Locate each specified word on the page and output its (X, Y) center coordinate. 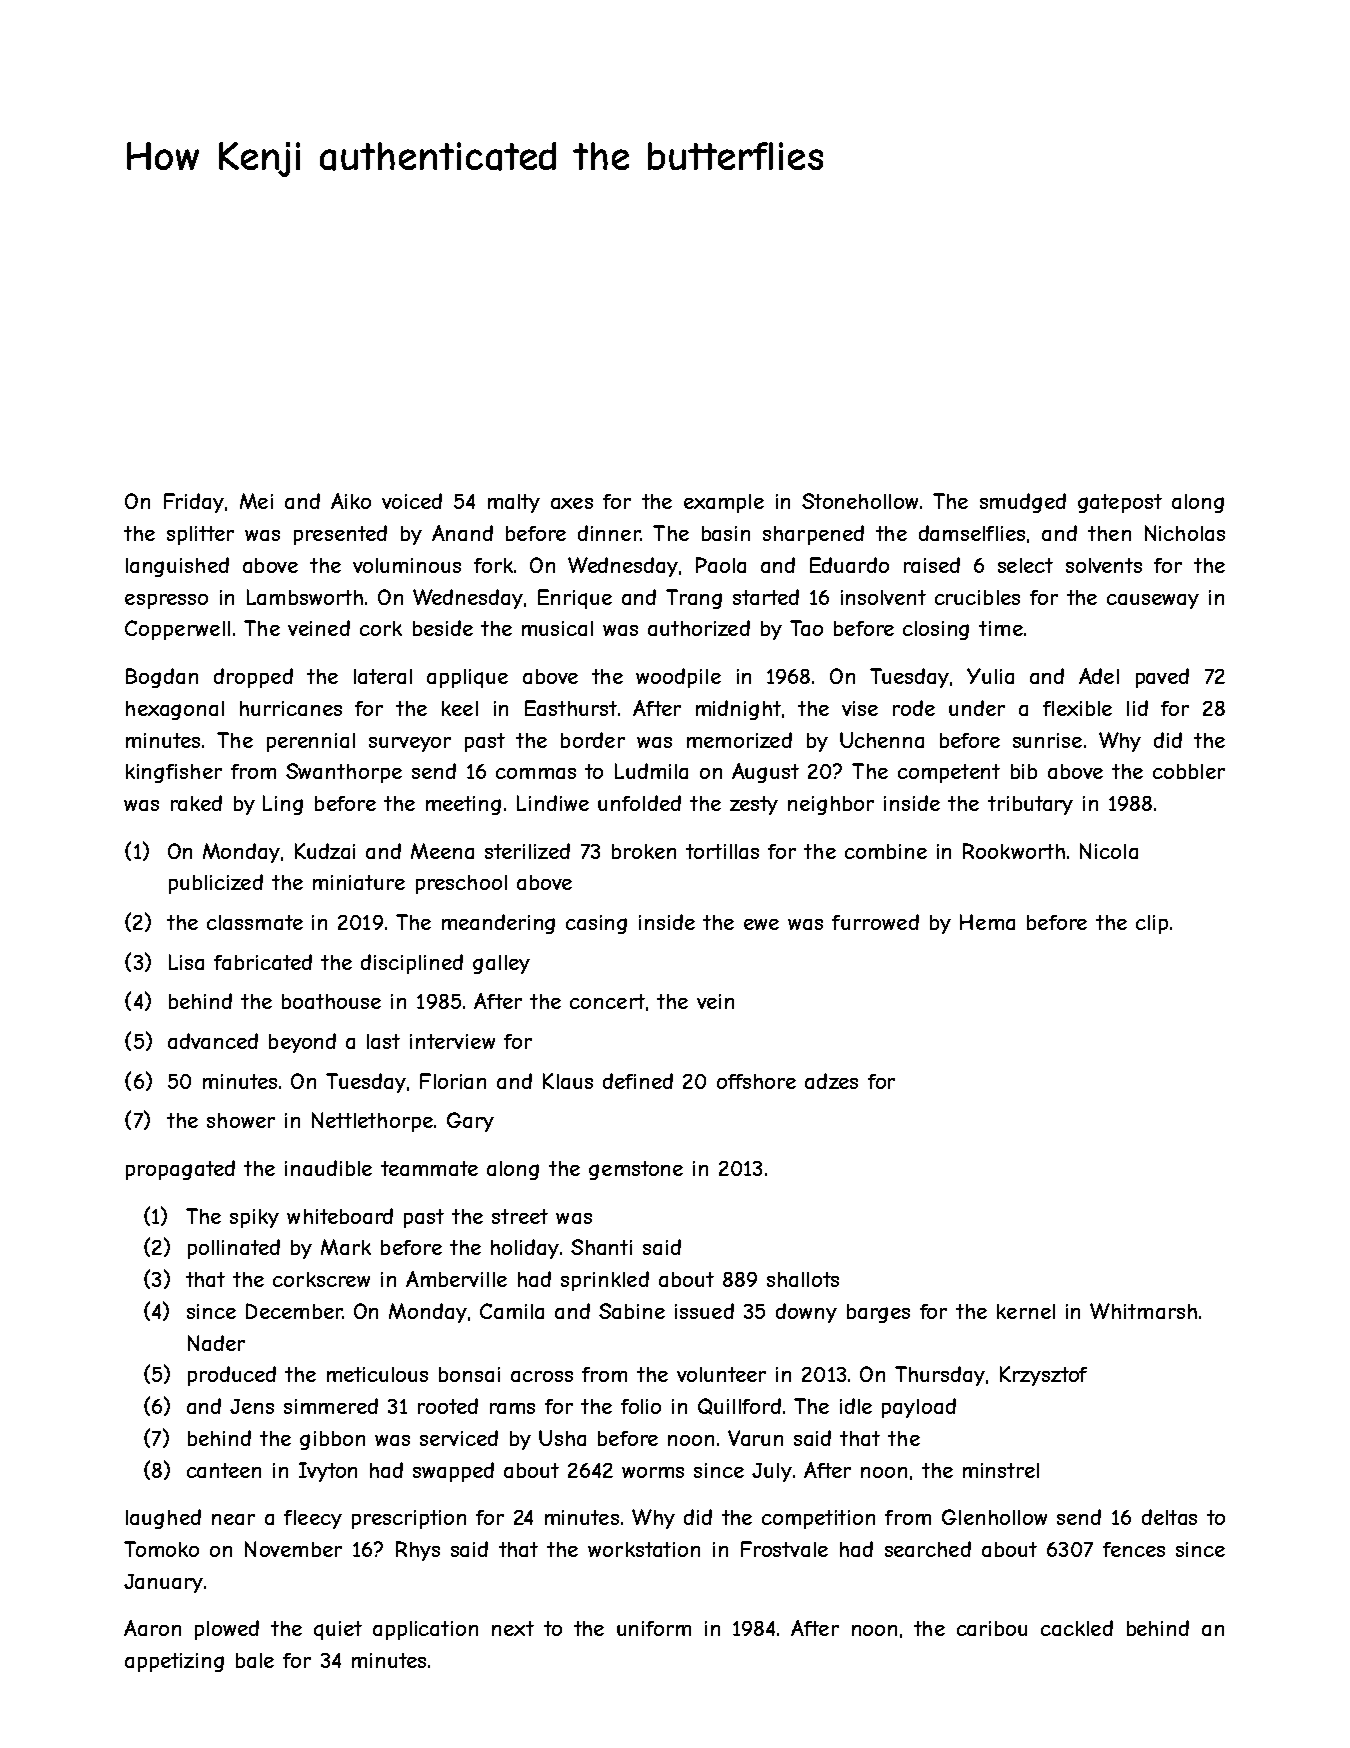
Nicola (1109, 851)
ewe (761, 924)
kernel (1026, 1311)
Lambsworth (305, 597)
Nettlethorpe (372, 1122)
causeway (1153, 601)
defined (638, 1081)
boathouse (331, 1001)
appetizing (174, 1662)
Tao (806, 628)
